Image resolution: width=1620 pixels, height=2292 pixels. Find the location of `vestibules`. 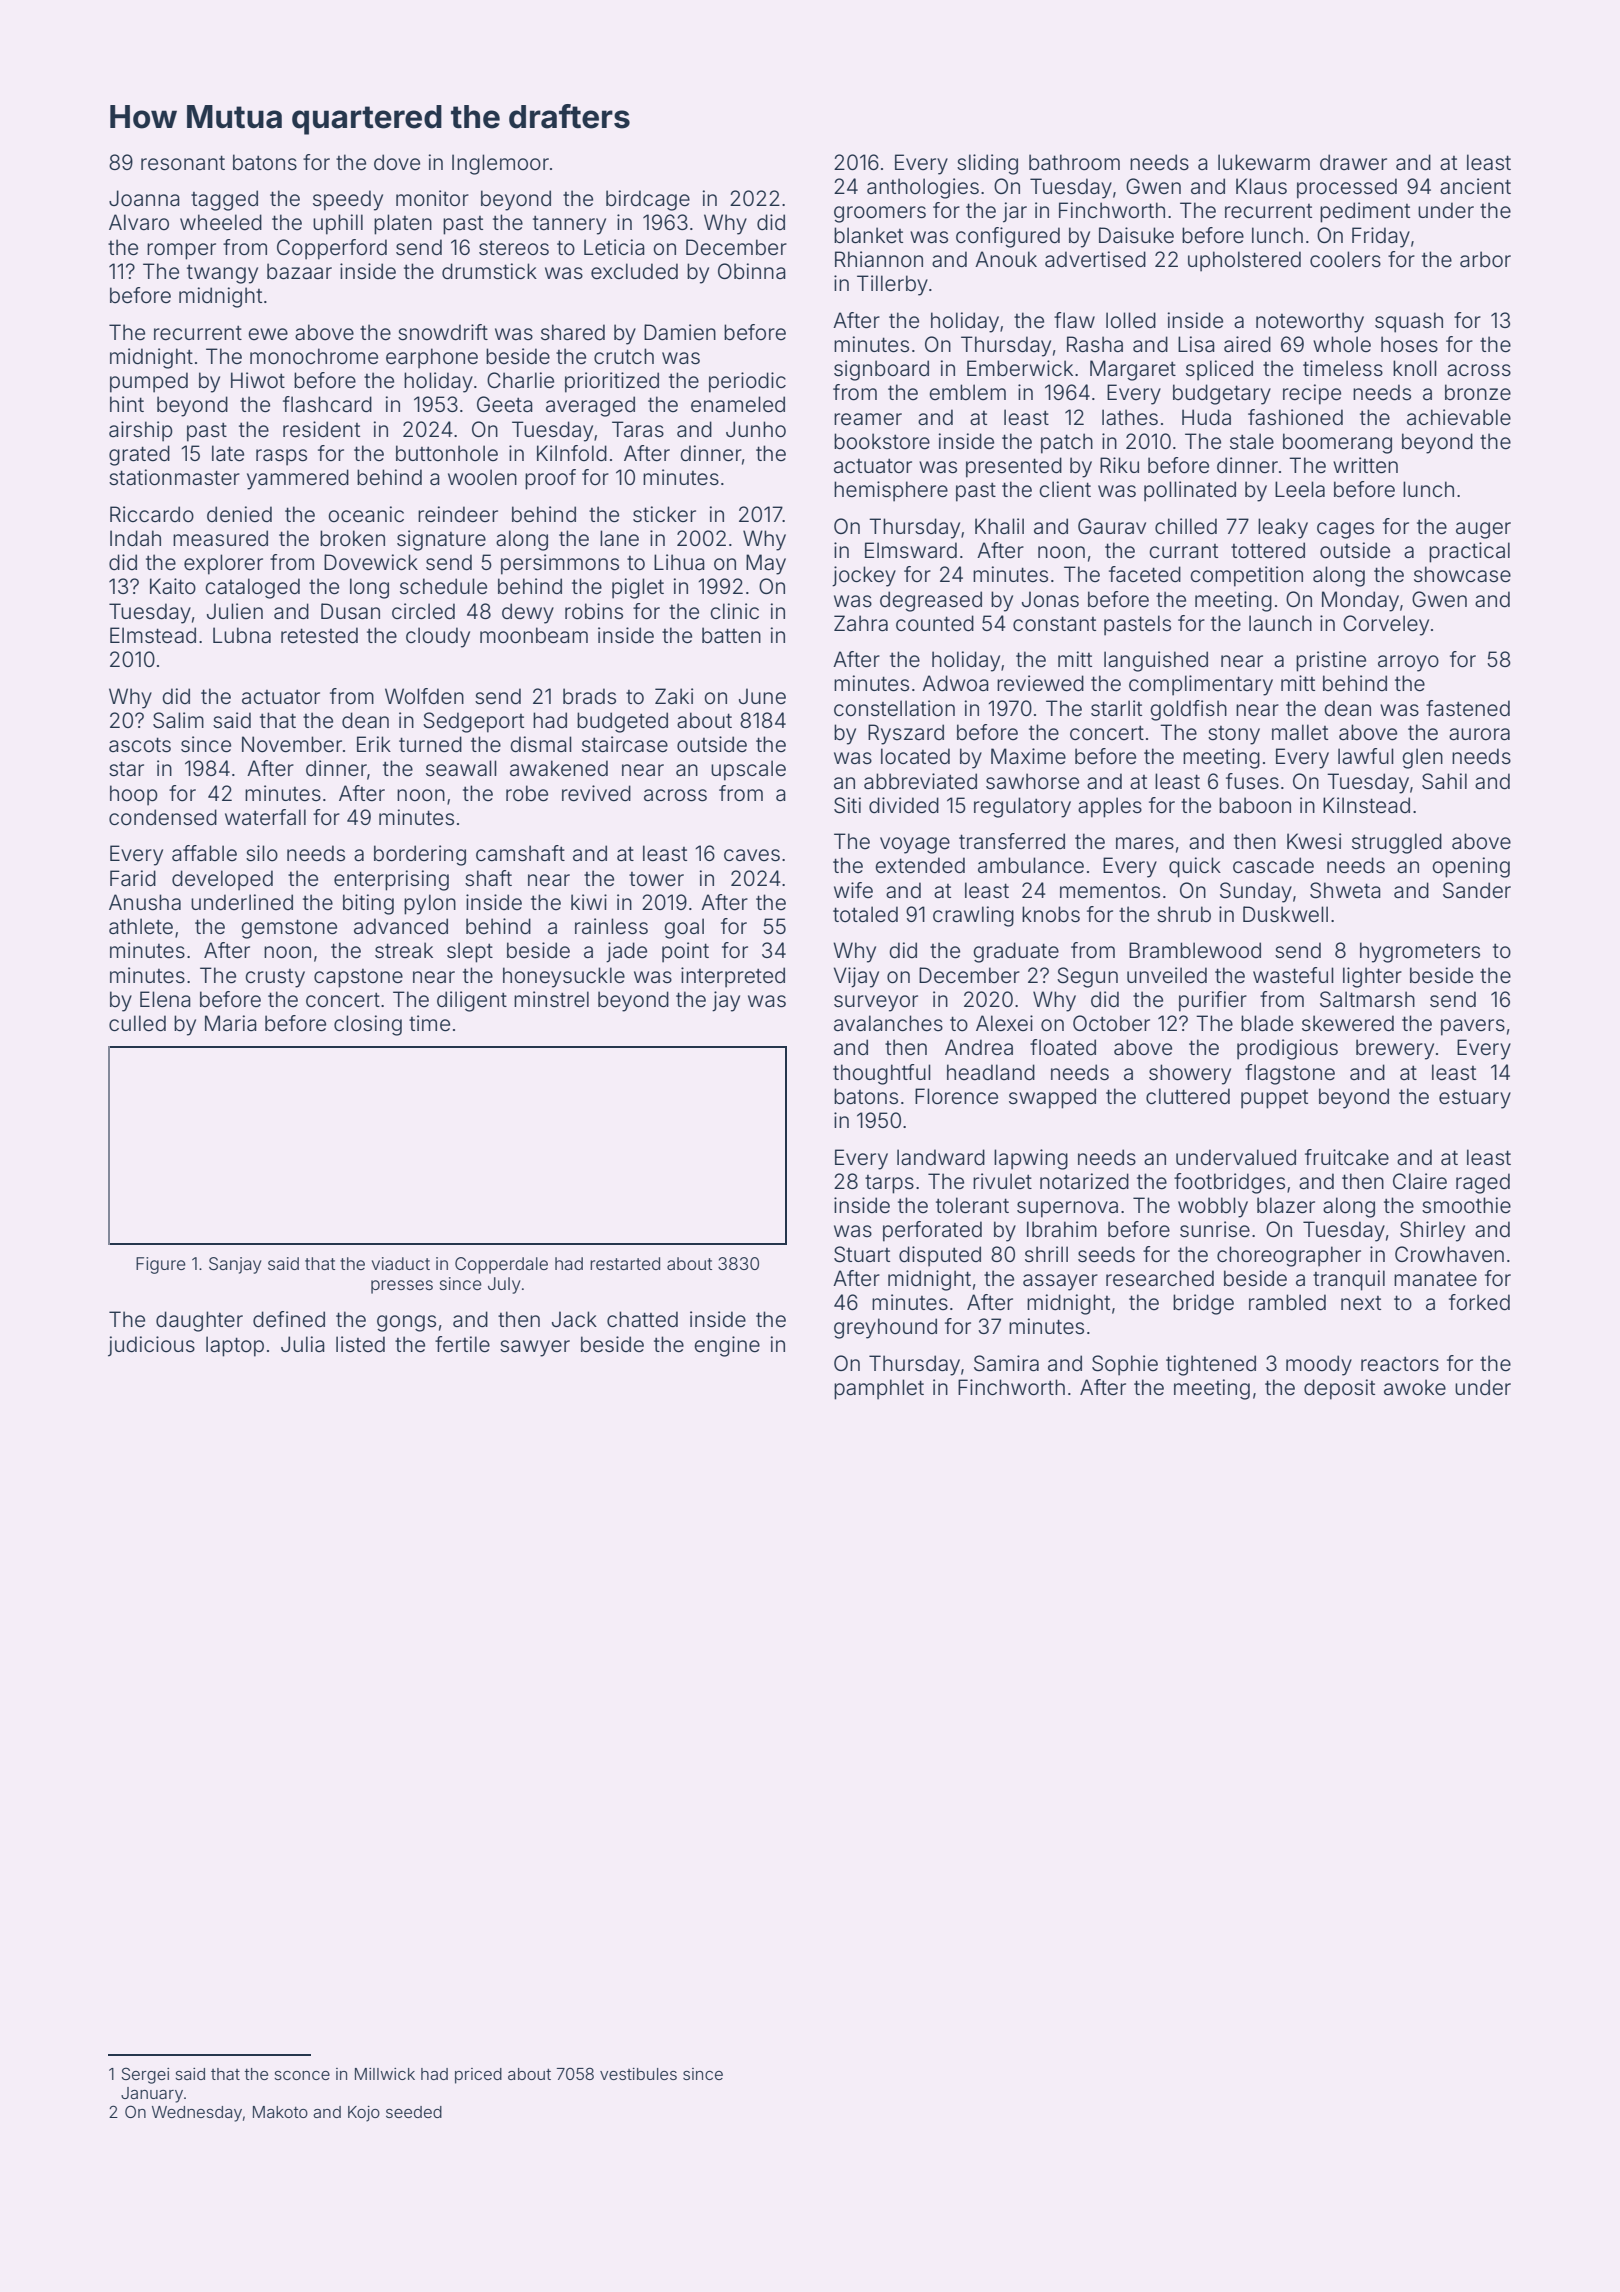

vestibules is located at coordinates (638, 2074).
